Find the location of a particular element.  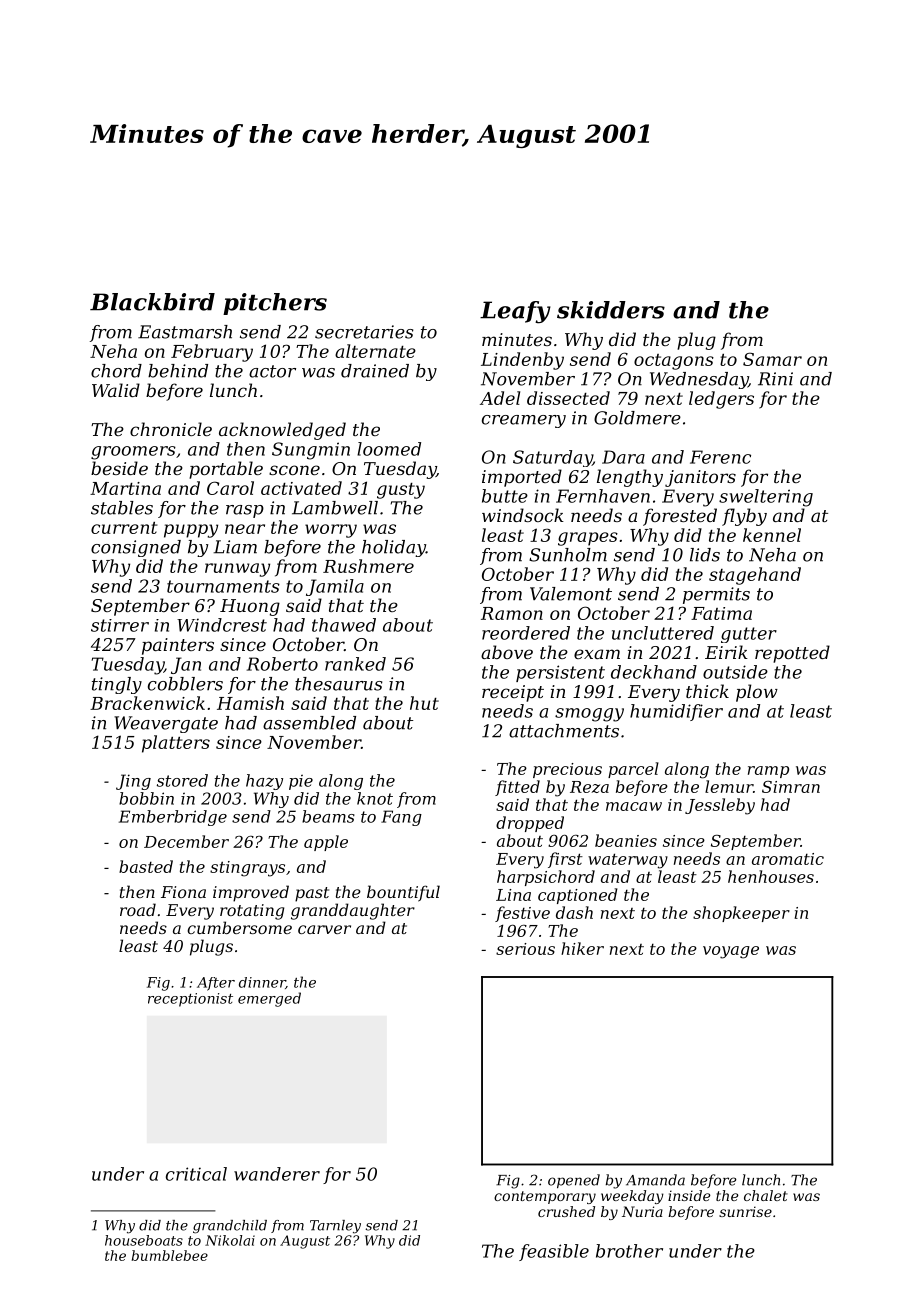

secretaries is located at coordinates (364, 332).
